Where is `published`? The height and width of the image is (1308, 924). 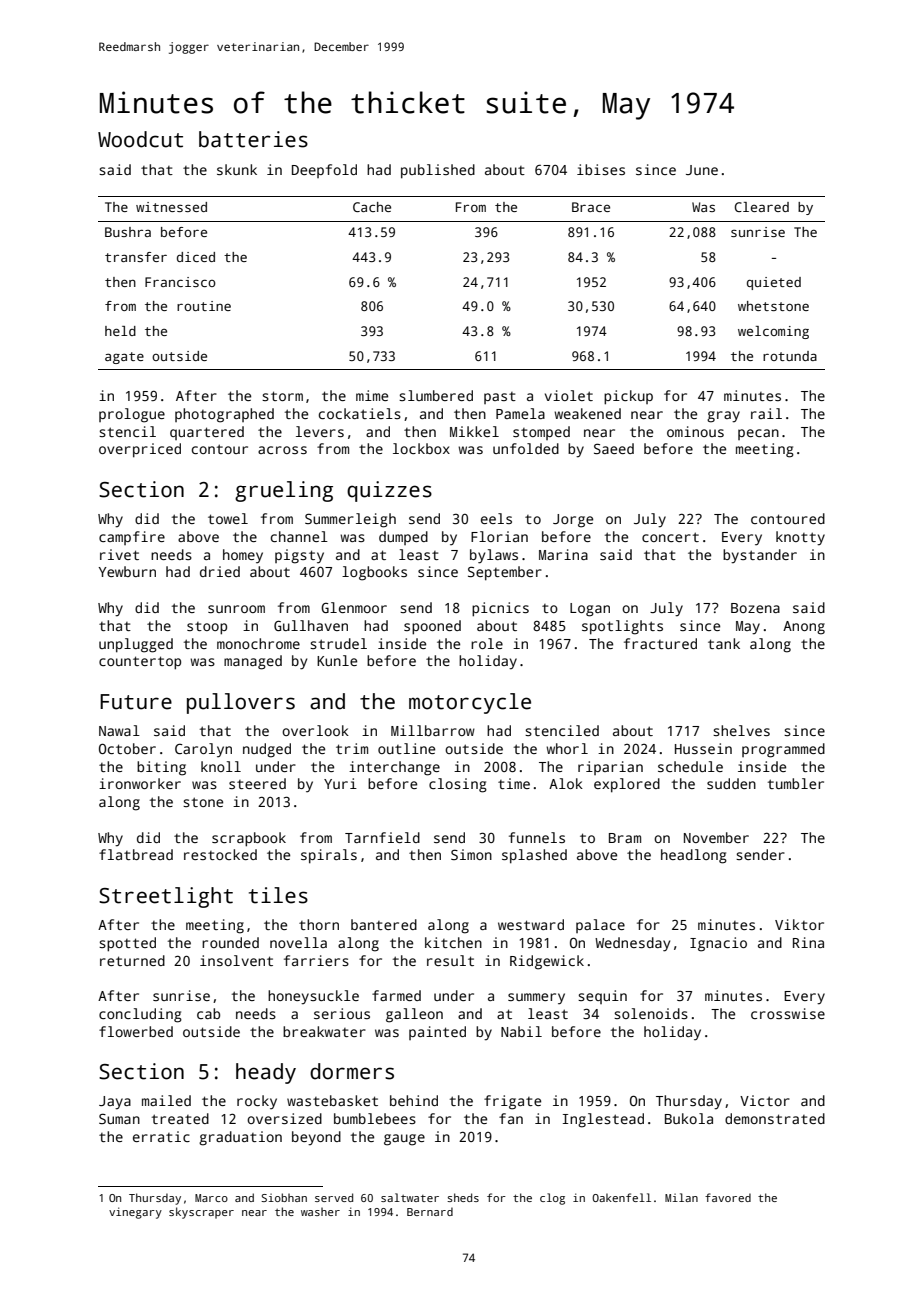
published is located at coordinates (438, 171).
